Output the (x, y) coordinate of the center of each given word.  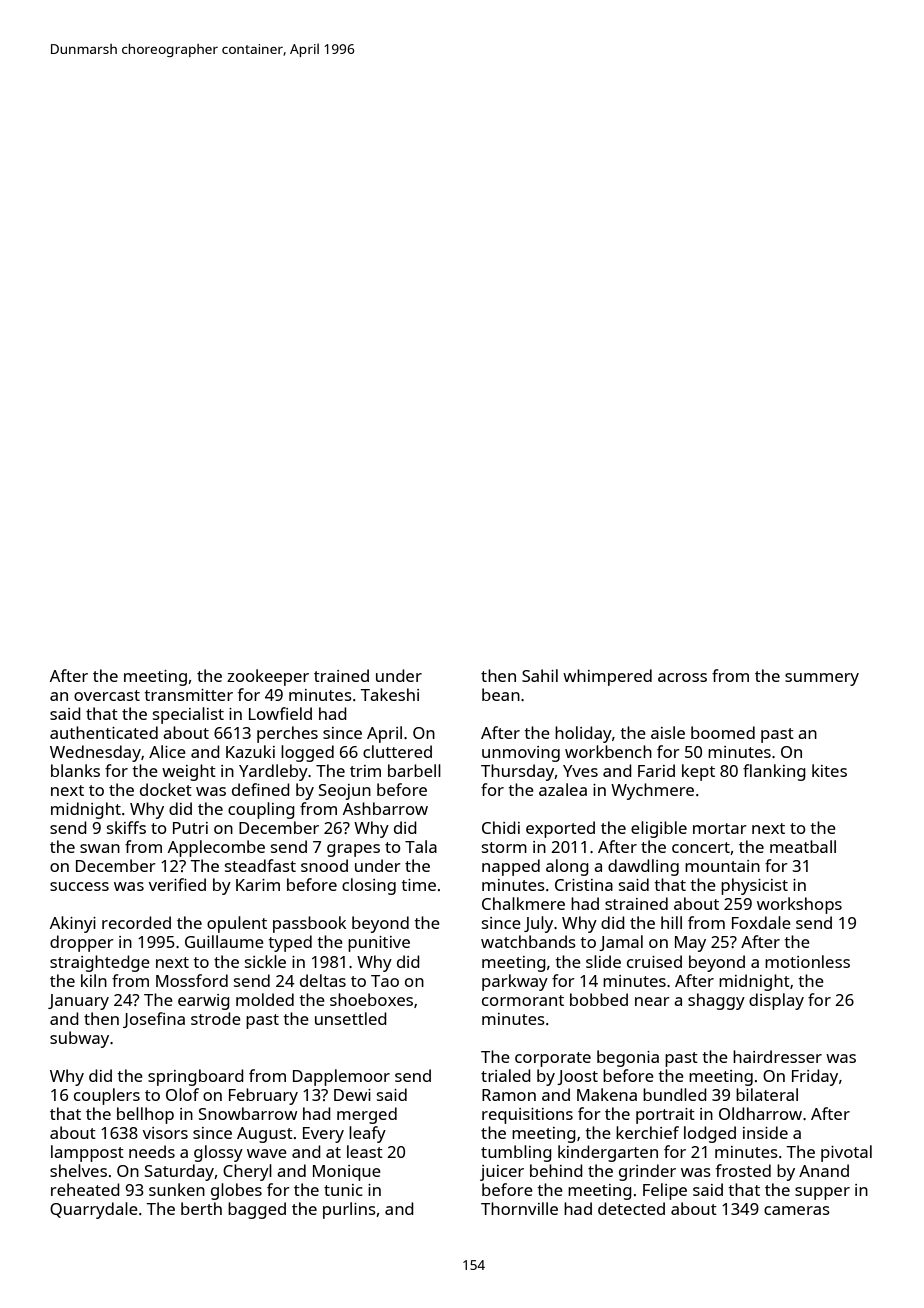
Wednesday (95, 753)
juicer (502, 1173)
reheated (85, 1189)
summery (822, 679)
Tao (385, 981)
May (690, 944)
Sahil (540, 675)
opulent (237, 924)
